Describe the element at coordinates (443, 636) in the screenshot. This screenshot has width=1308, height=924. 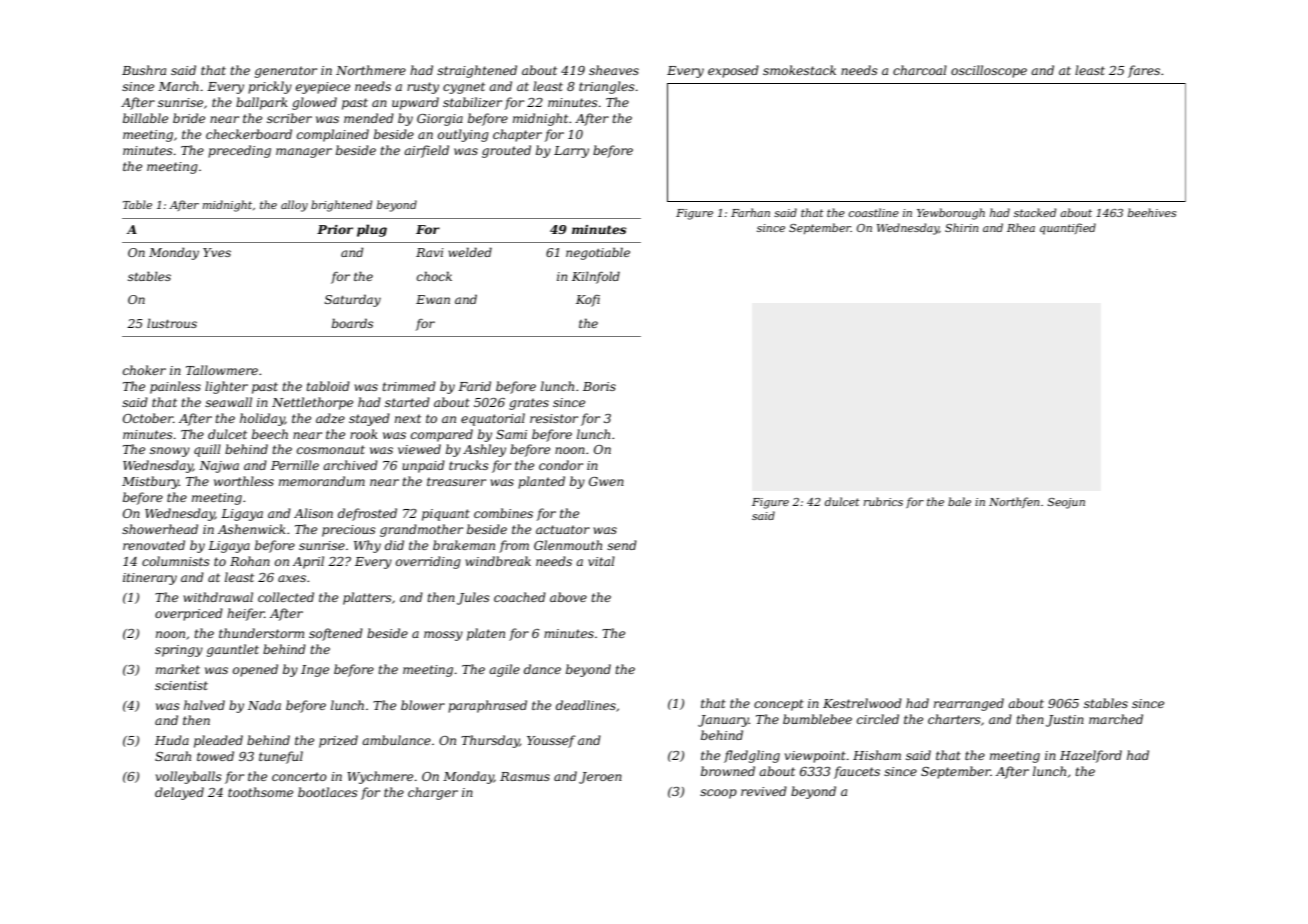
I see `mossy` at that location.
